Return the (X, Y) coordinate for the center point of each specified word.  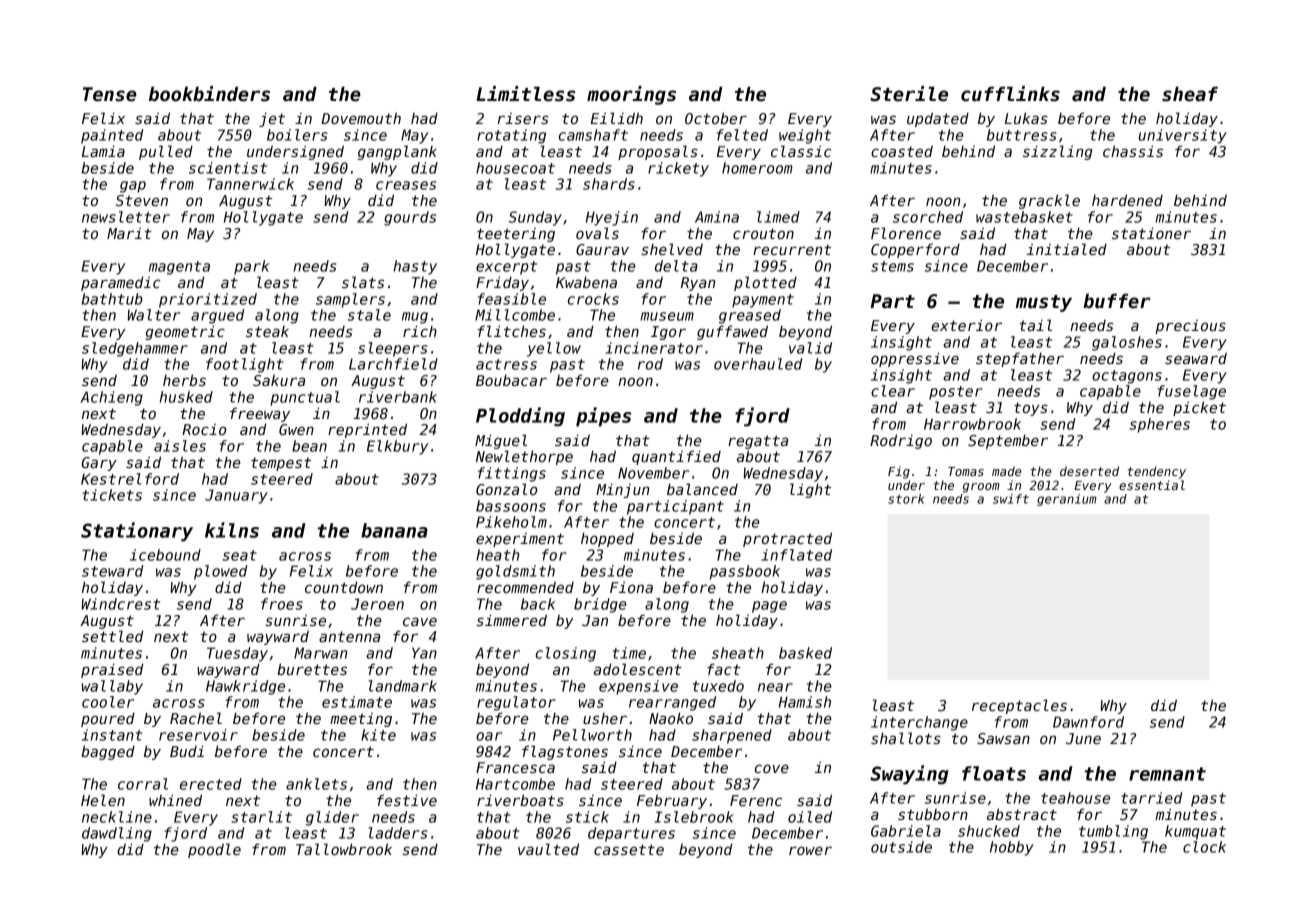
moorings (631, 95)
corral (143, 784)
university (1182, 136)
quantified (676, 457)
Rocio (204, 429)
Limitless (525, 94)
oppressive (915, 359)
